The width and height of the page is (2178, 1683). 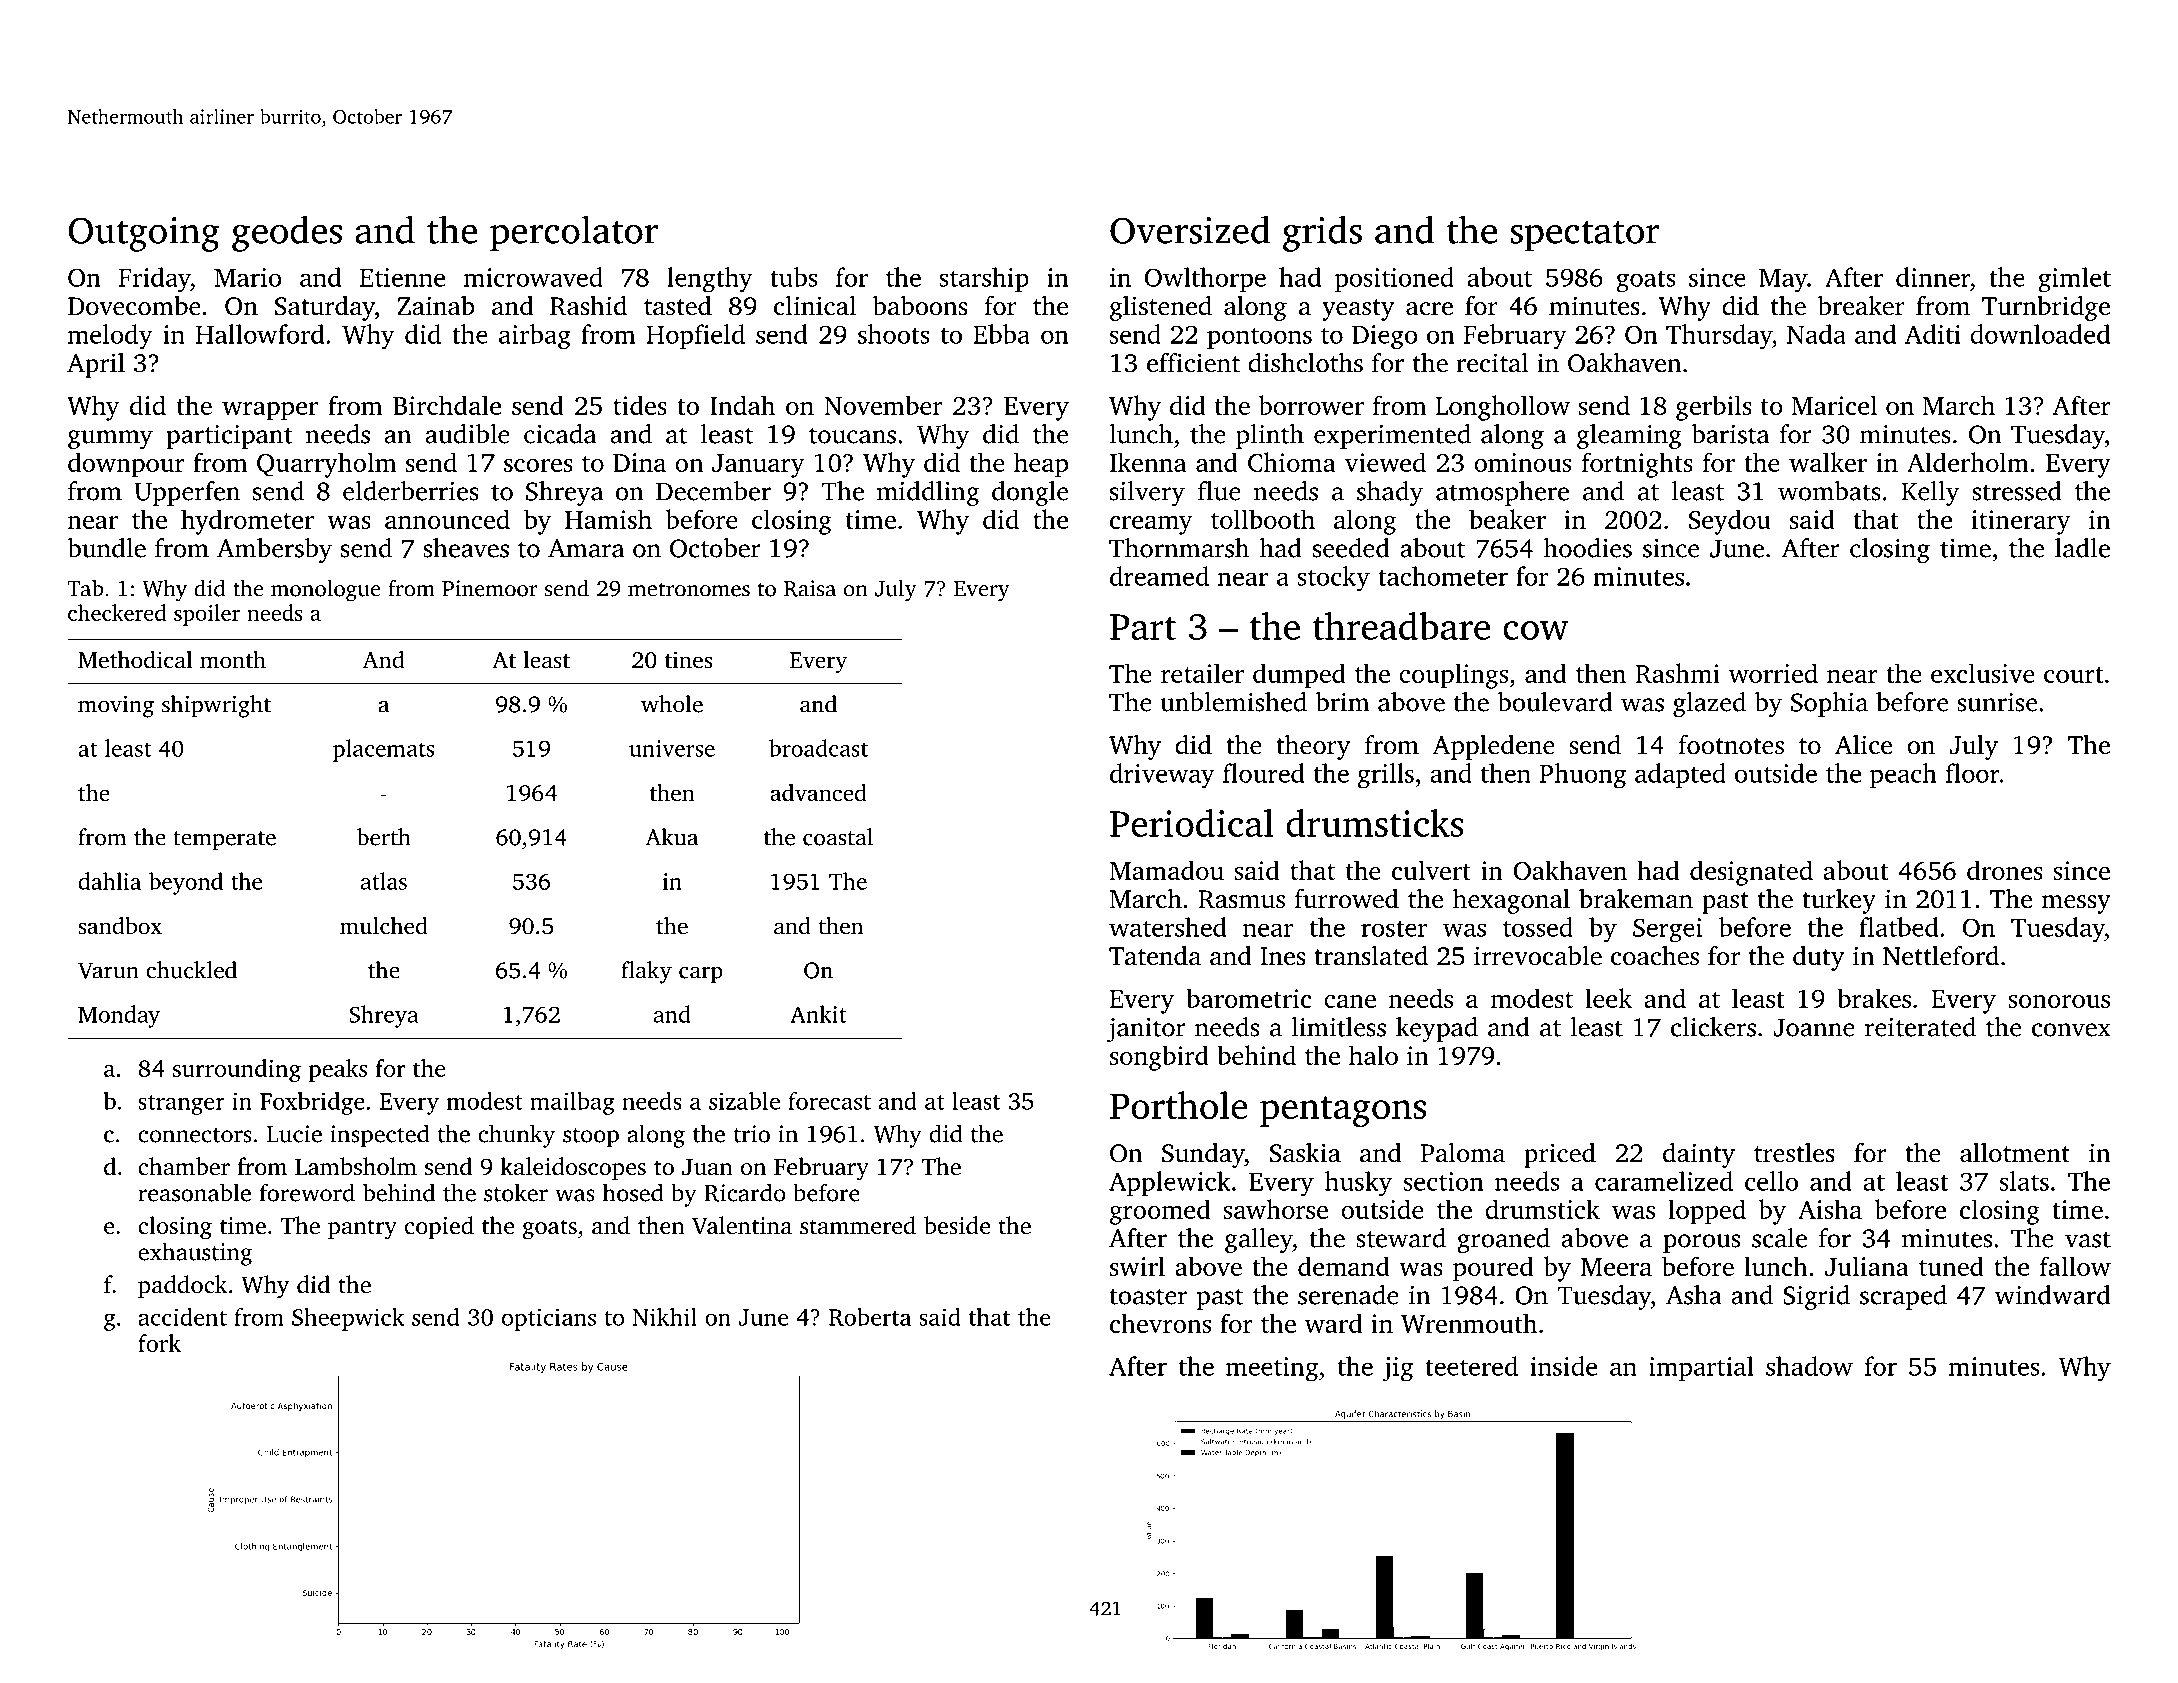 What do you see at coordinates (186, 883) in the page?
I see `beyond` at bounding box center [186, 883].
